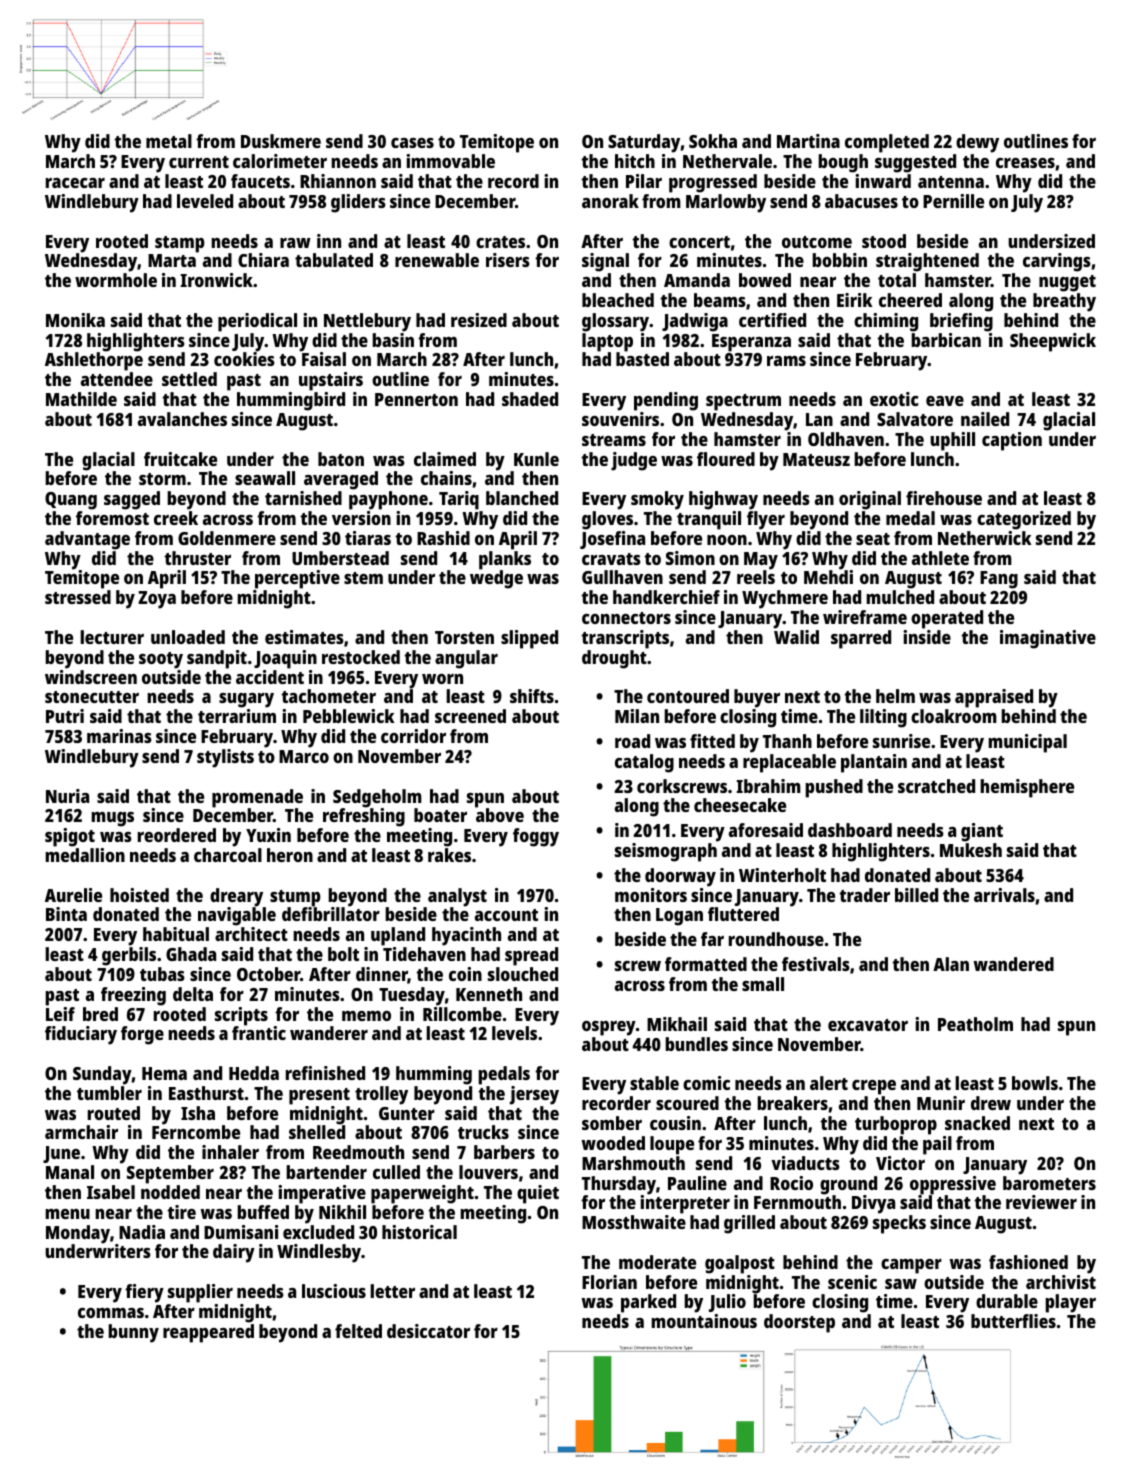  I want to click on stressed, so click(78, 597).
